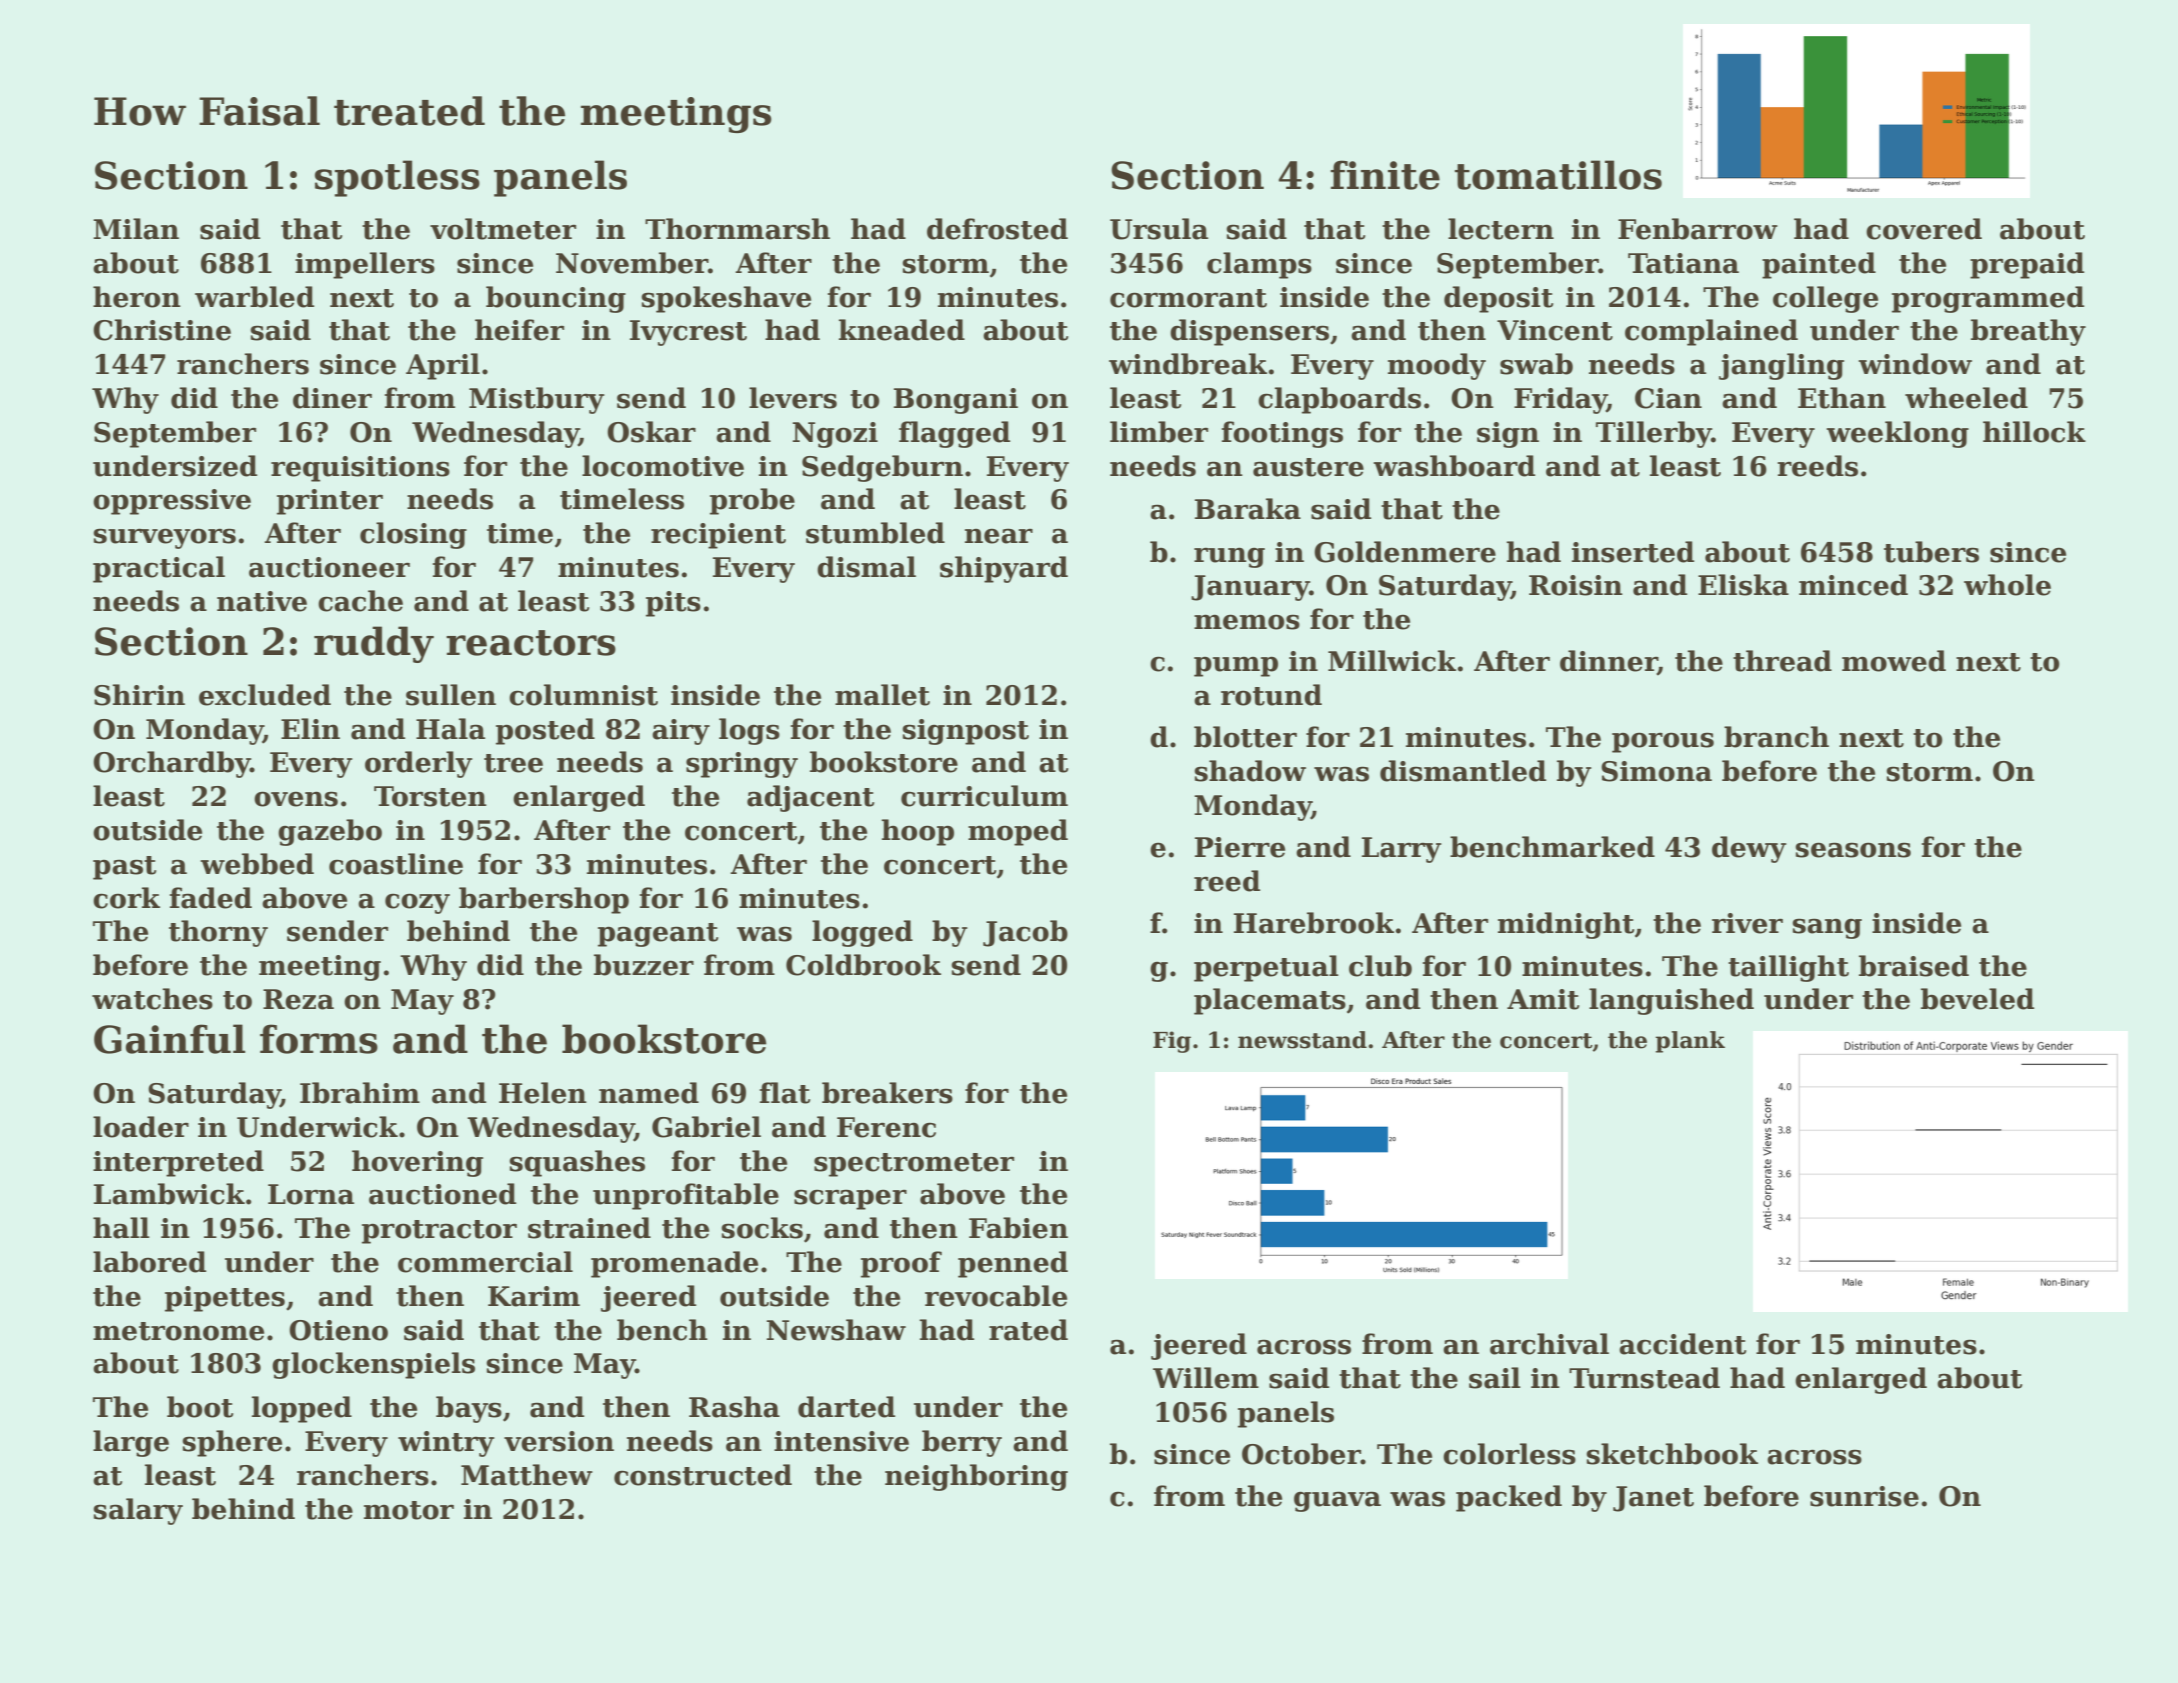 This page has height=1683, width=2178. What do you see at coordinates (976, 1477) in the page?
I see `neighboring` at bounding box center [976, 1477].
